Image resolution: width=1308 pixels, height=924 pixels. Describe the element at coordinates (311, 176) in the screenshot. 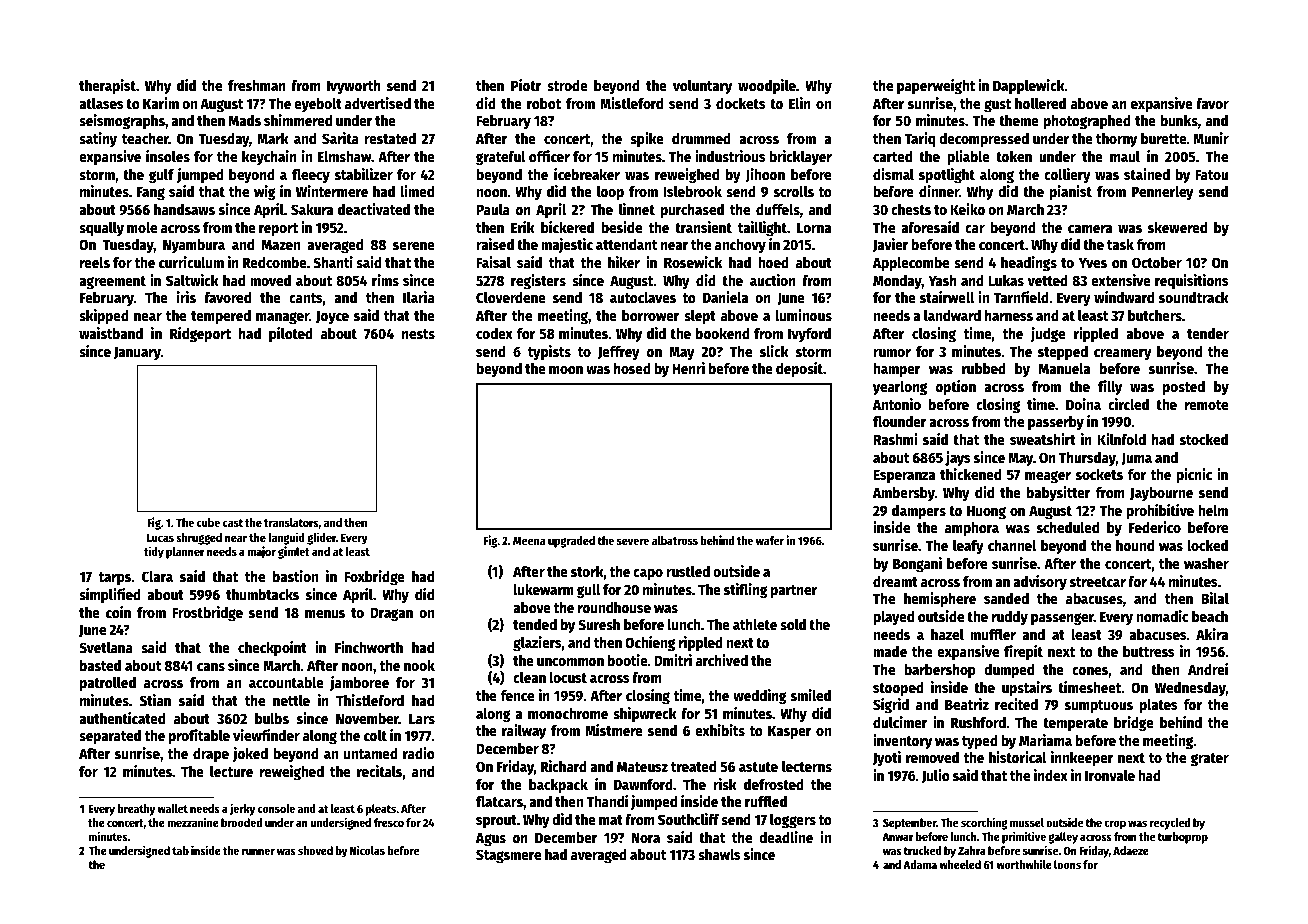

I see `fleecy` at that location.
